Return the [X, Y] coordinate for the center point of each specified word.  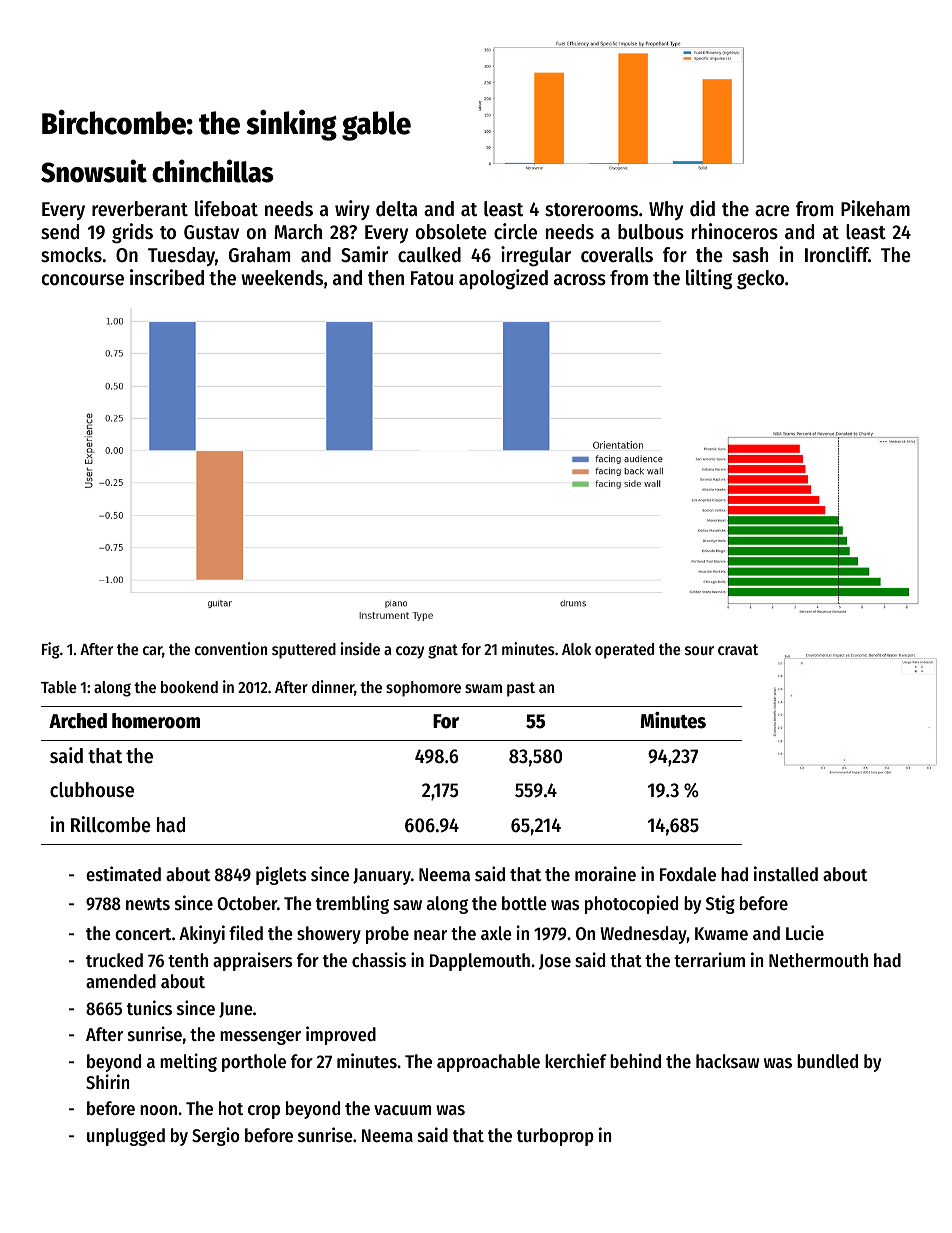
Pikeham [875, 208]
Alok [576, 649]
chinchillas [213, 171]
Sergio [215, 1136]
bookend [189, 687]
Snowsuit [94, 171]
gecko [760, 280]
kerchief [576, 1060]
